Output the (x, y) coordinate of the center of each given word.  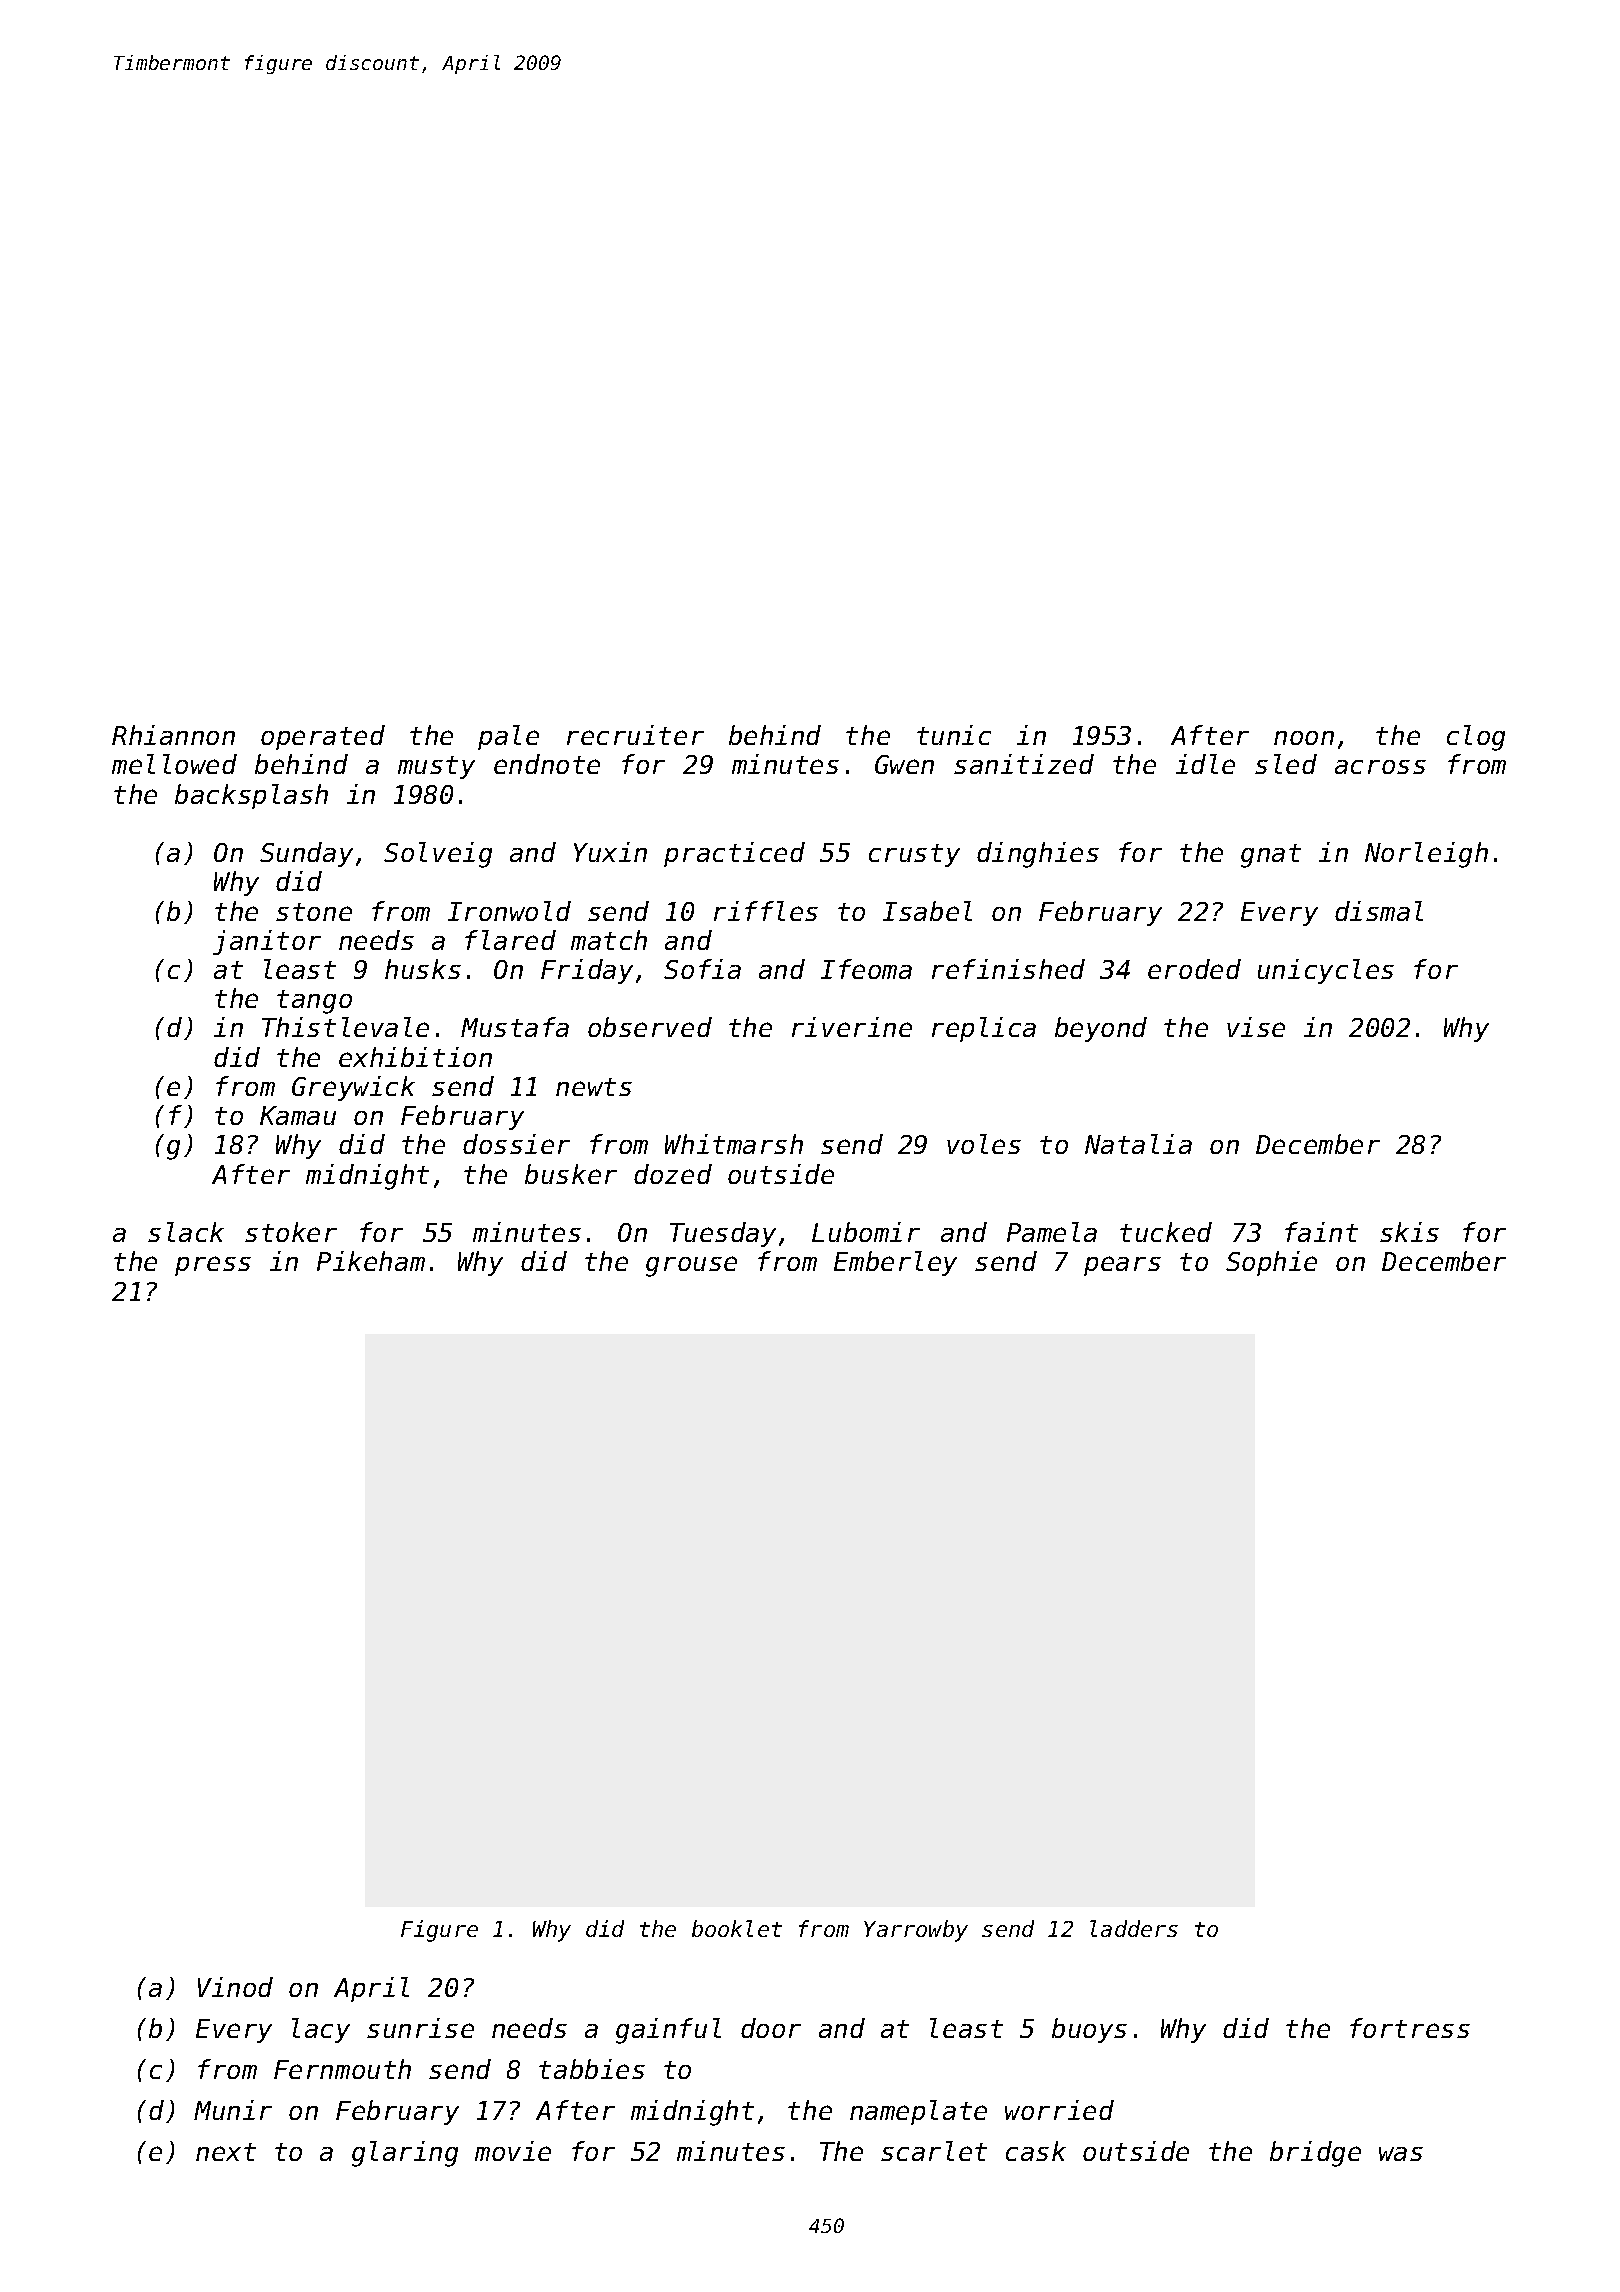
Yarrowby (916, 1931)
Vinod (235, 1987)
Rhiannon (173, 735)
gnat (1271, 856)
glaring (405, 2154)
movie (513, 2151)
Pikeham (371, 1261)
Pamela (1052, 1232)
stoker (291, 1232)
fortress (1410, 2028)
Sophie (1271, 1263)
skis (1409, 1232)
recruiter (635, 735)
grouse (691, 1266)
